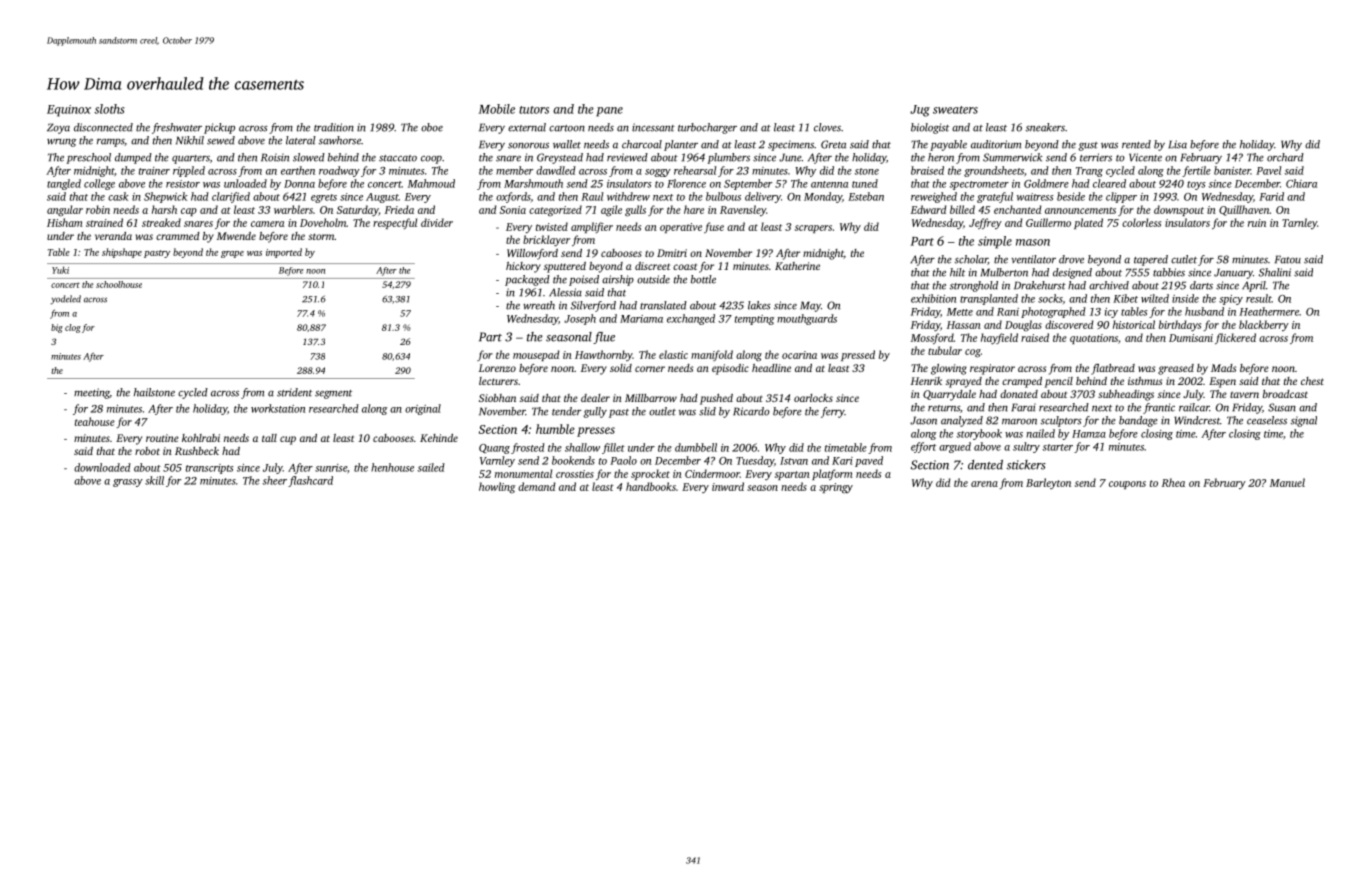 Image resolution: width=1372 pixels, height=887 pixels. What do you see at coordinates (833, 144) in the screenshot?
I see `Greta` at bounding box center [833, 144].
